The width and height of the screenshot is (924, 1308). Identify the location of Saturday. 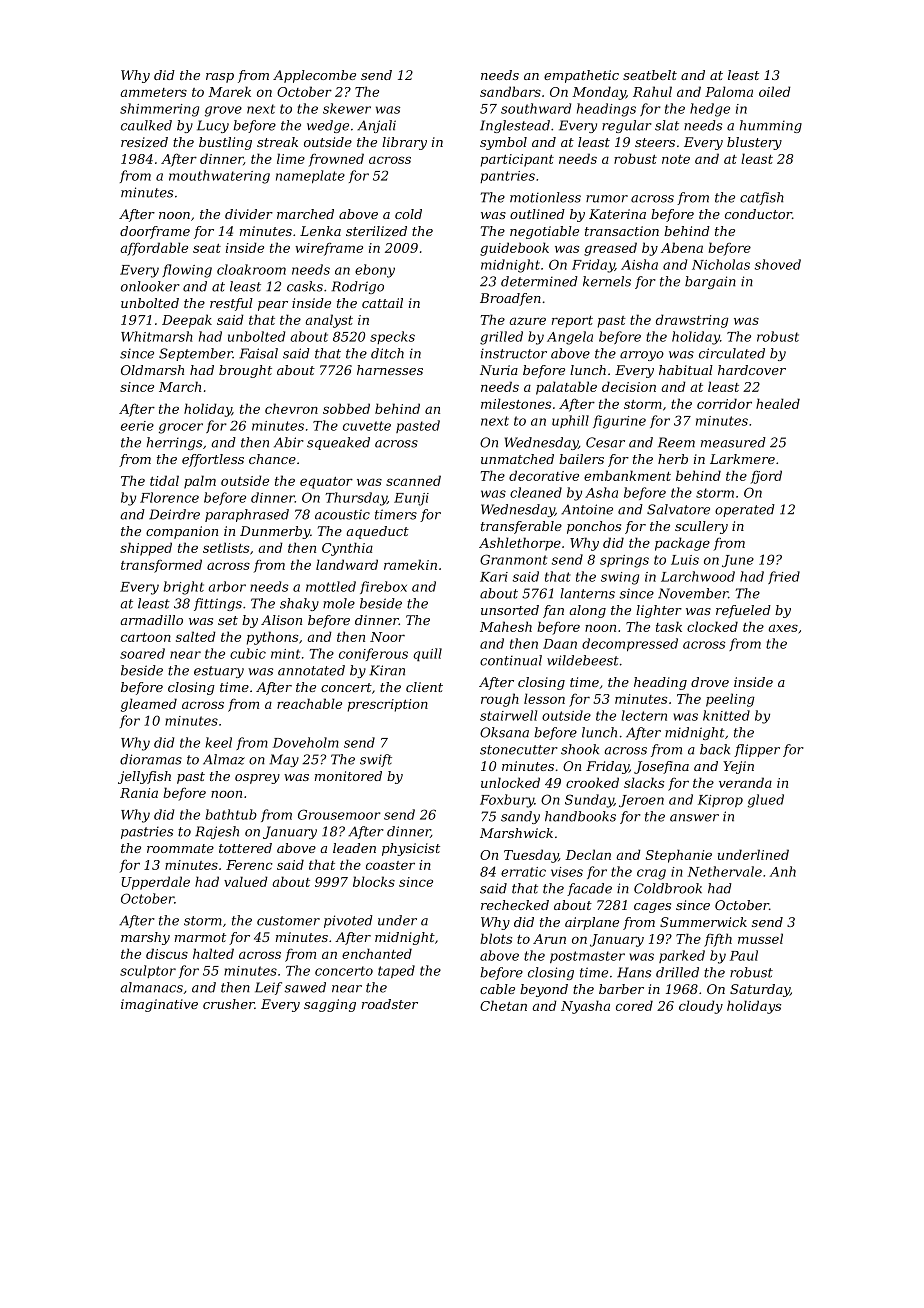
(760, 990).
